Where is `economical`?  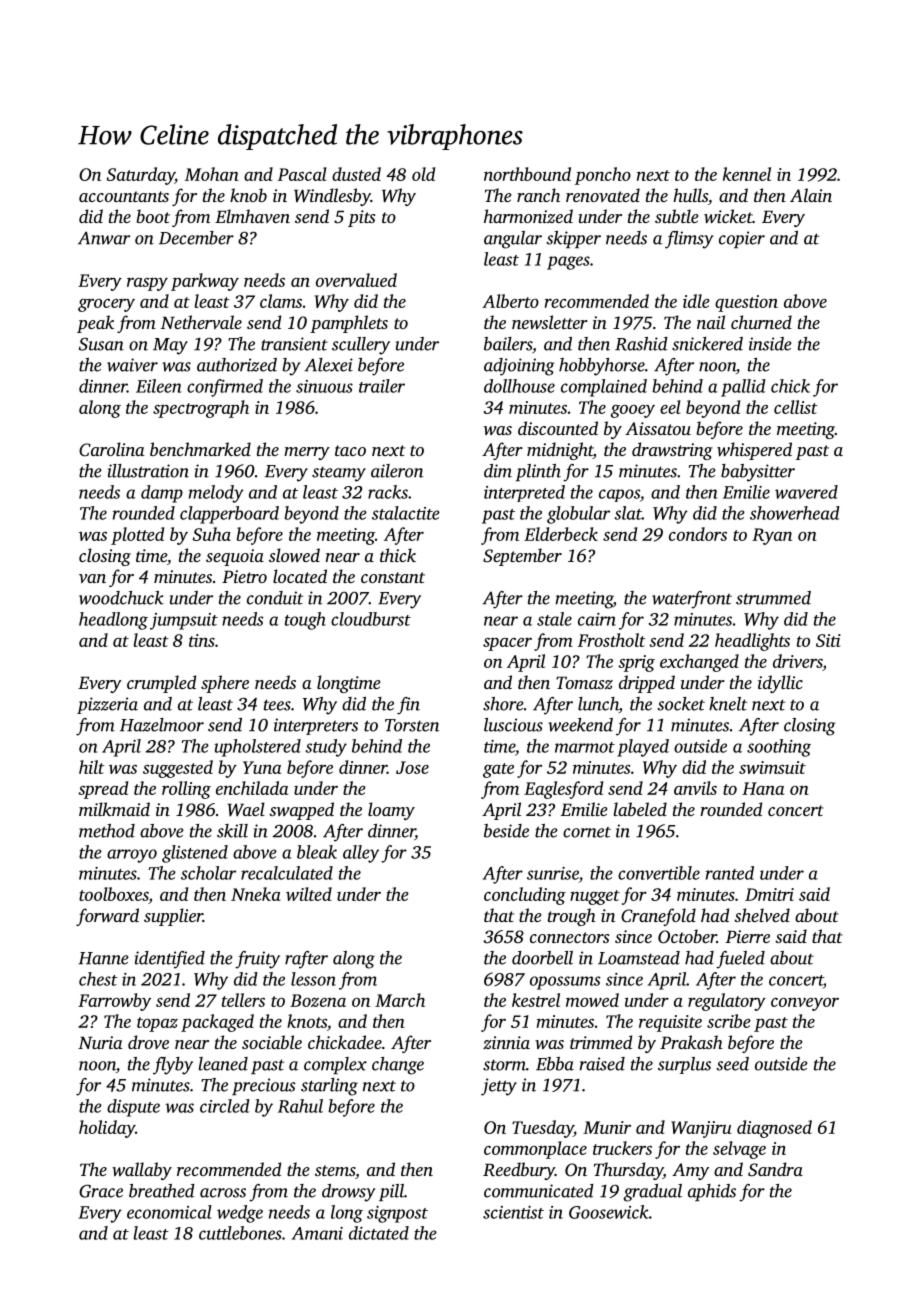
economical is located at coordinates (169, 1212).
